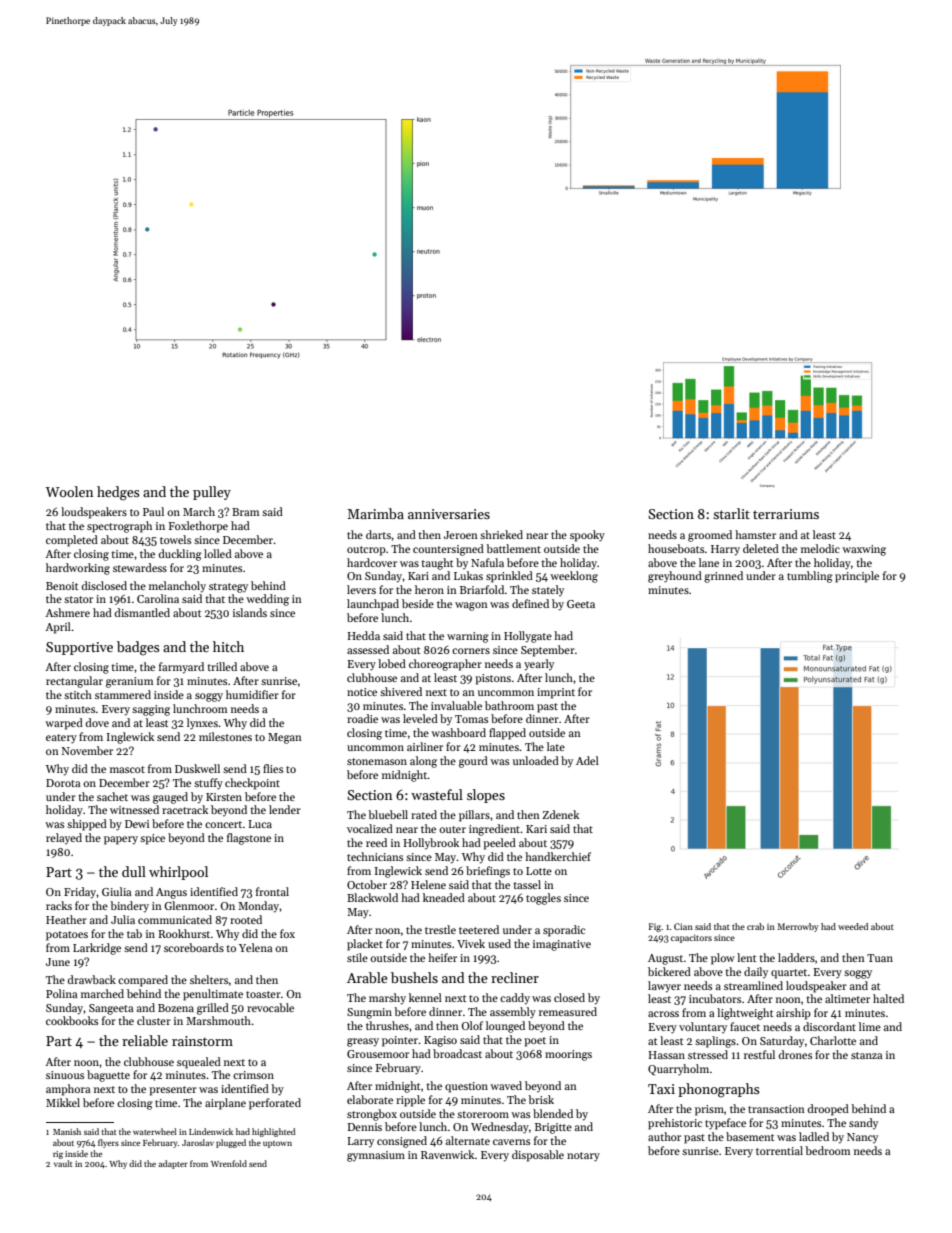 The image size is (952, 1233). Describe the element at coordinates (678, 1070) in the screenshot. I see `Quarryholm` at that location.
